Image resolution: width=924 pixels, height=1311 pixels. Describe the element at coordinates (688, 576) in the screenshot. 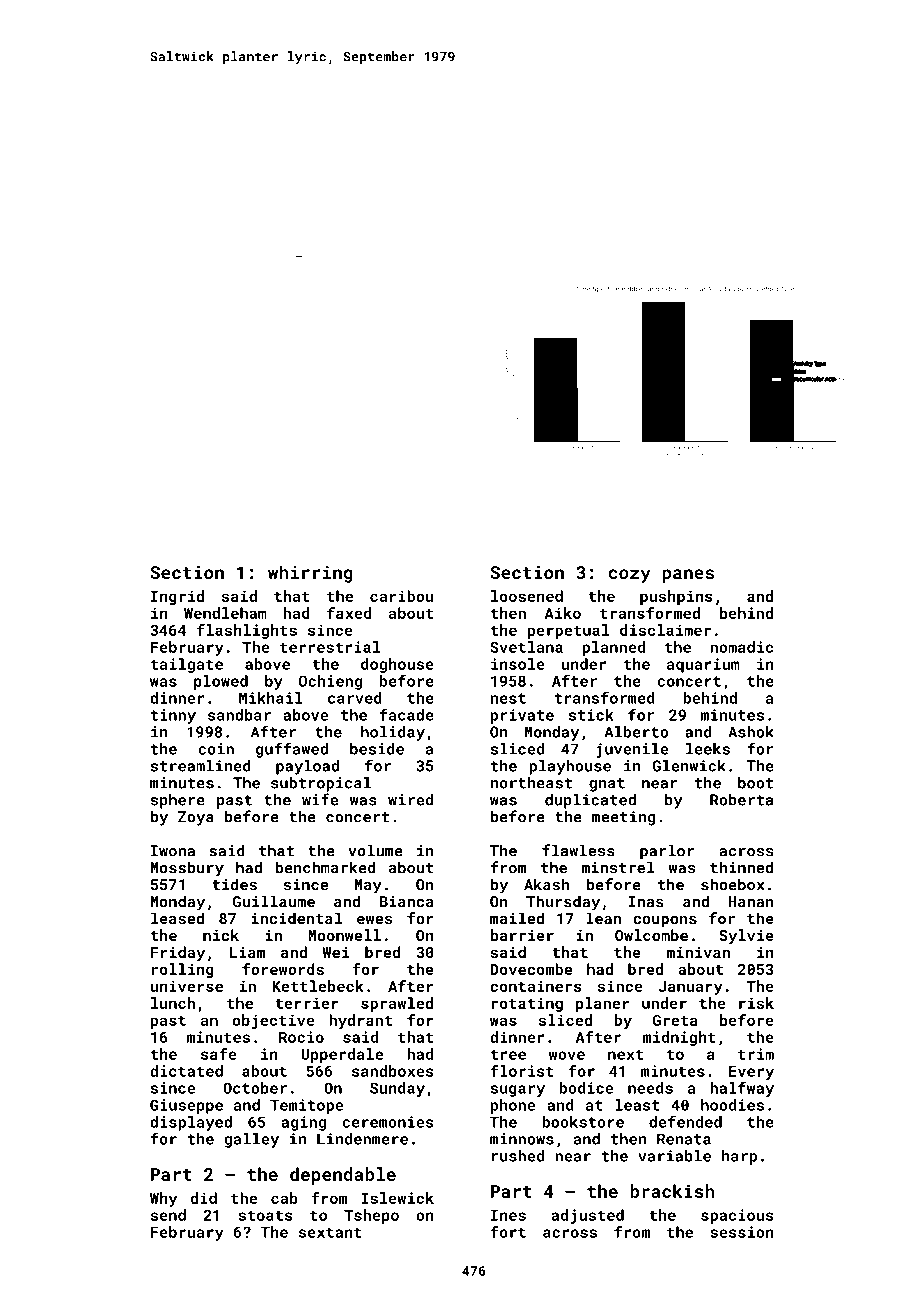

I see `panes` at that location.
